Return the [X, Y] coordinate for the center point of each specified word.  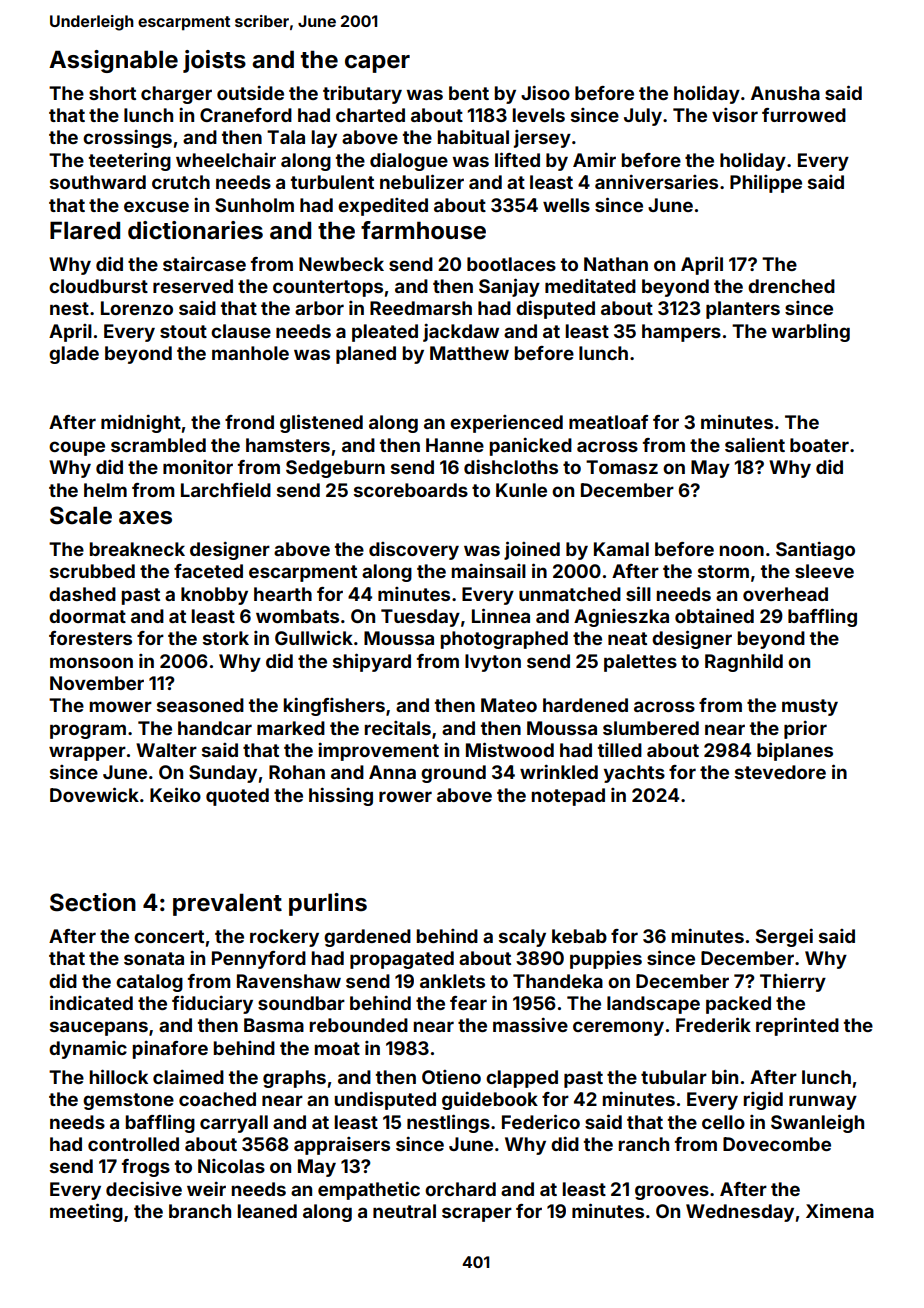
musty [810, 707]
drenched [791, 286]
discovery [414, 551]
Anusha [785, 93]
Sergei [784, 938]
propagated [402, 960]
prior [805, 730]
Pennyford [259, 960]
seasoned [200, 705]
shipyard [372, 662]
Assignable [113, 61]
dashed [82, 594]
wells [566, 205]
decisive [144, 1188]
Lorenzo [137, 308]
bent [469, 93]
